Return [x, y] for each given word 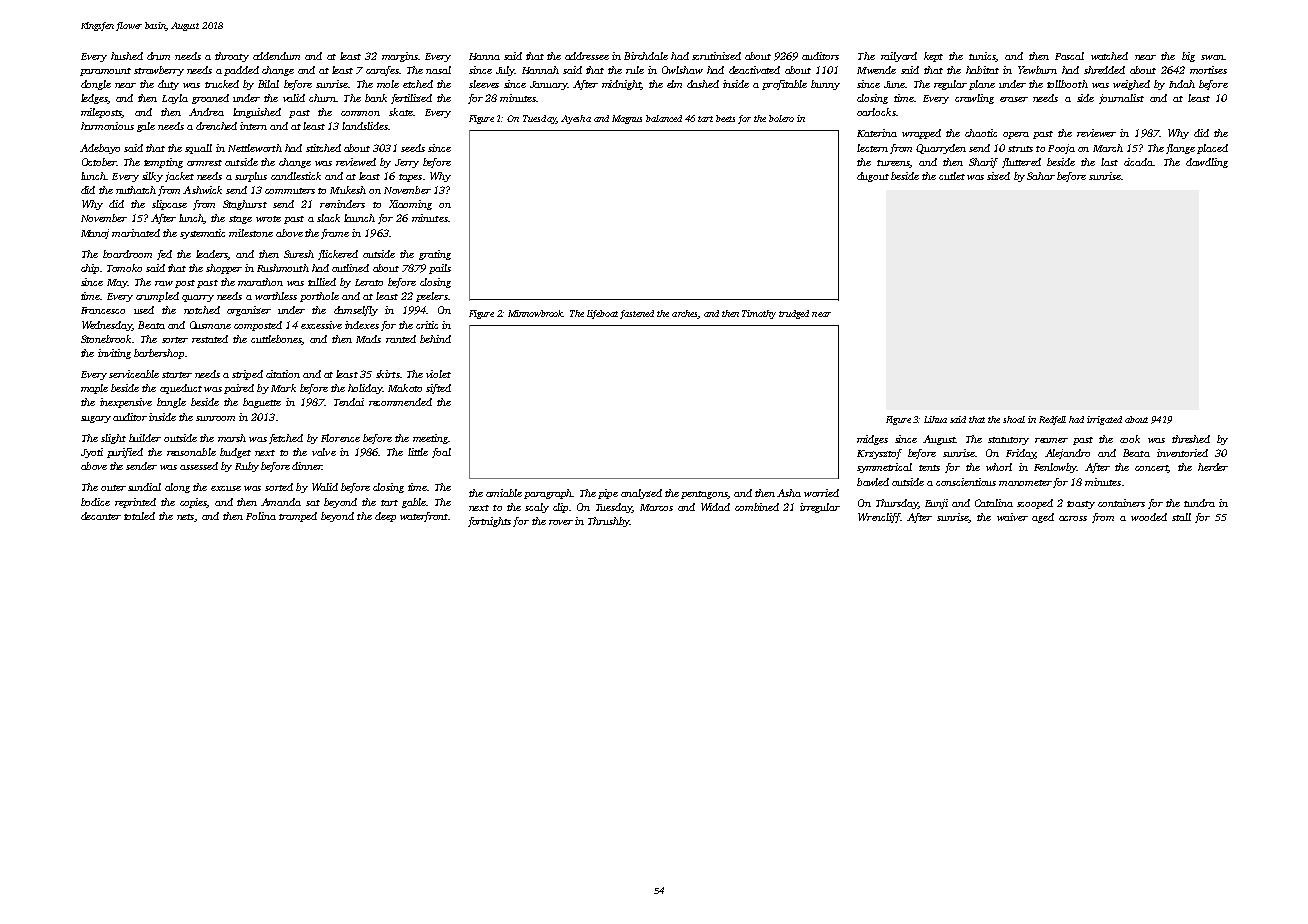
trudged [794, 314]
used [144, 310]
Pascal [1069, 56]
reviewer [1096, 133]
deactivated [754, 70]
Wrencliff [879, 518]
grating [435, 255]
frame [335, 234]
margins [400, 57]
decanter [101, 516]
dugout [873, 177]
